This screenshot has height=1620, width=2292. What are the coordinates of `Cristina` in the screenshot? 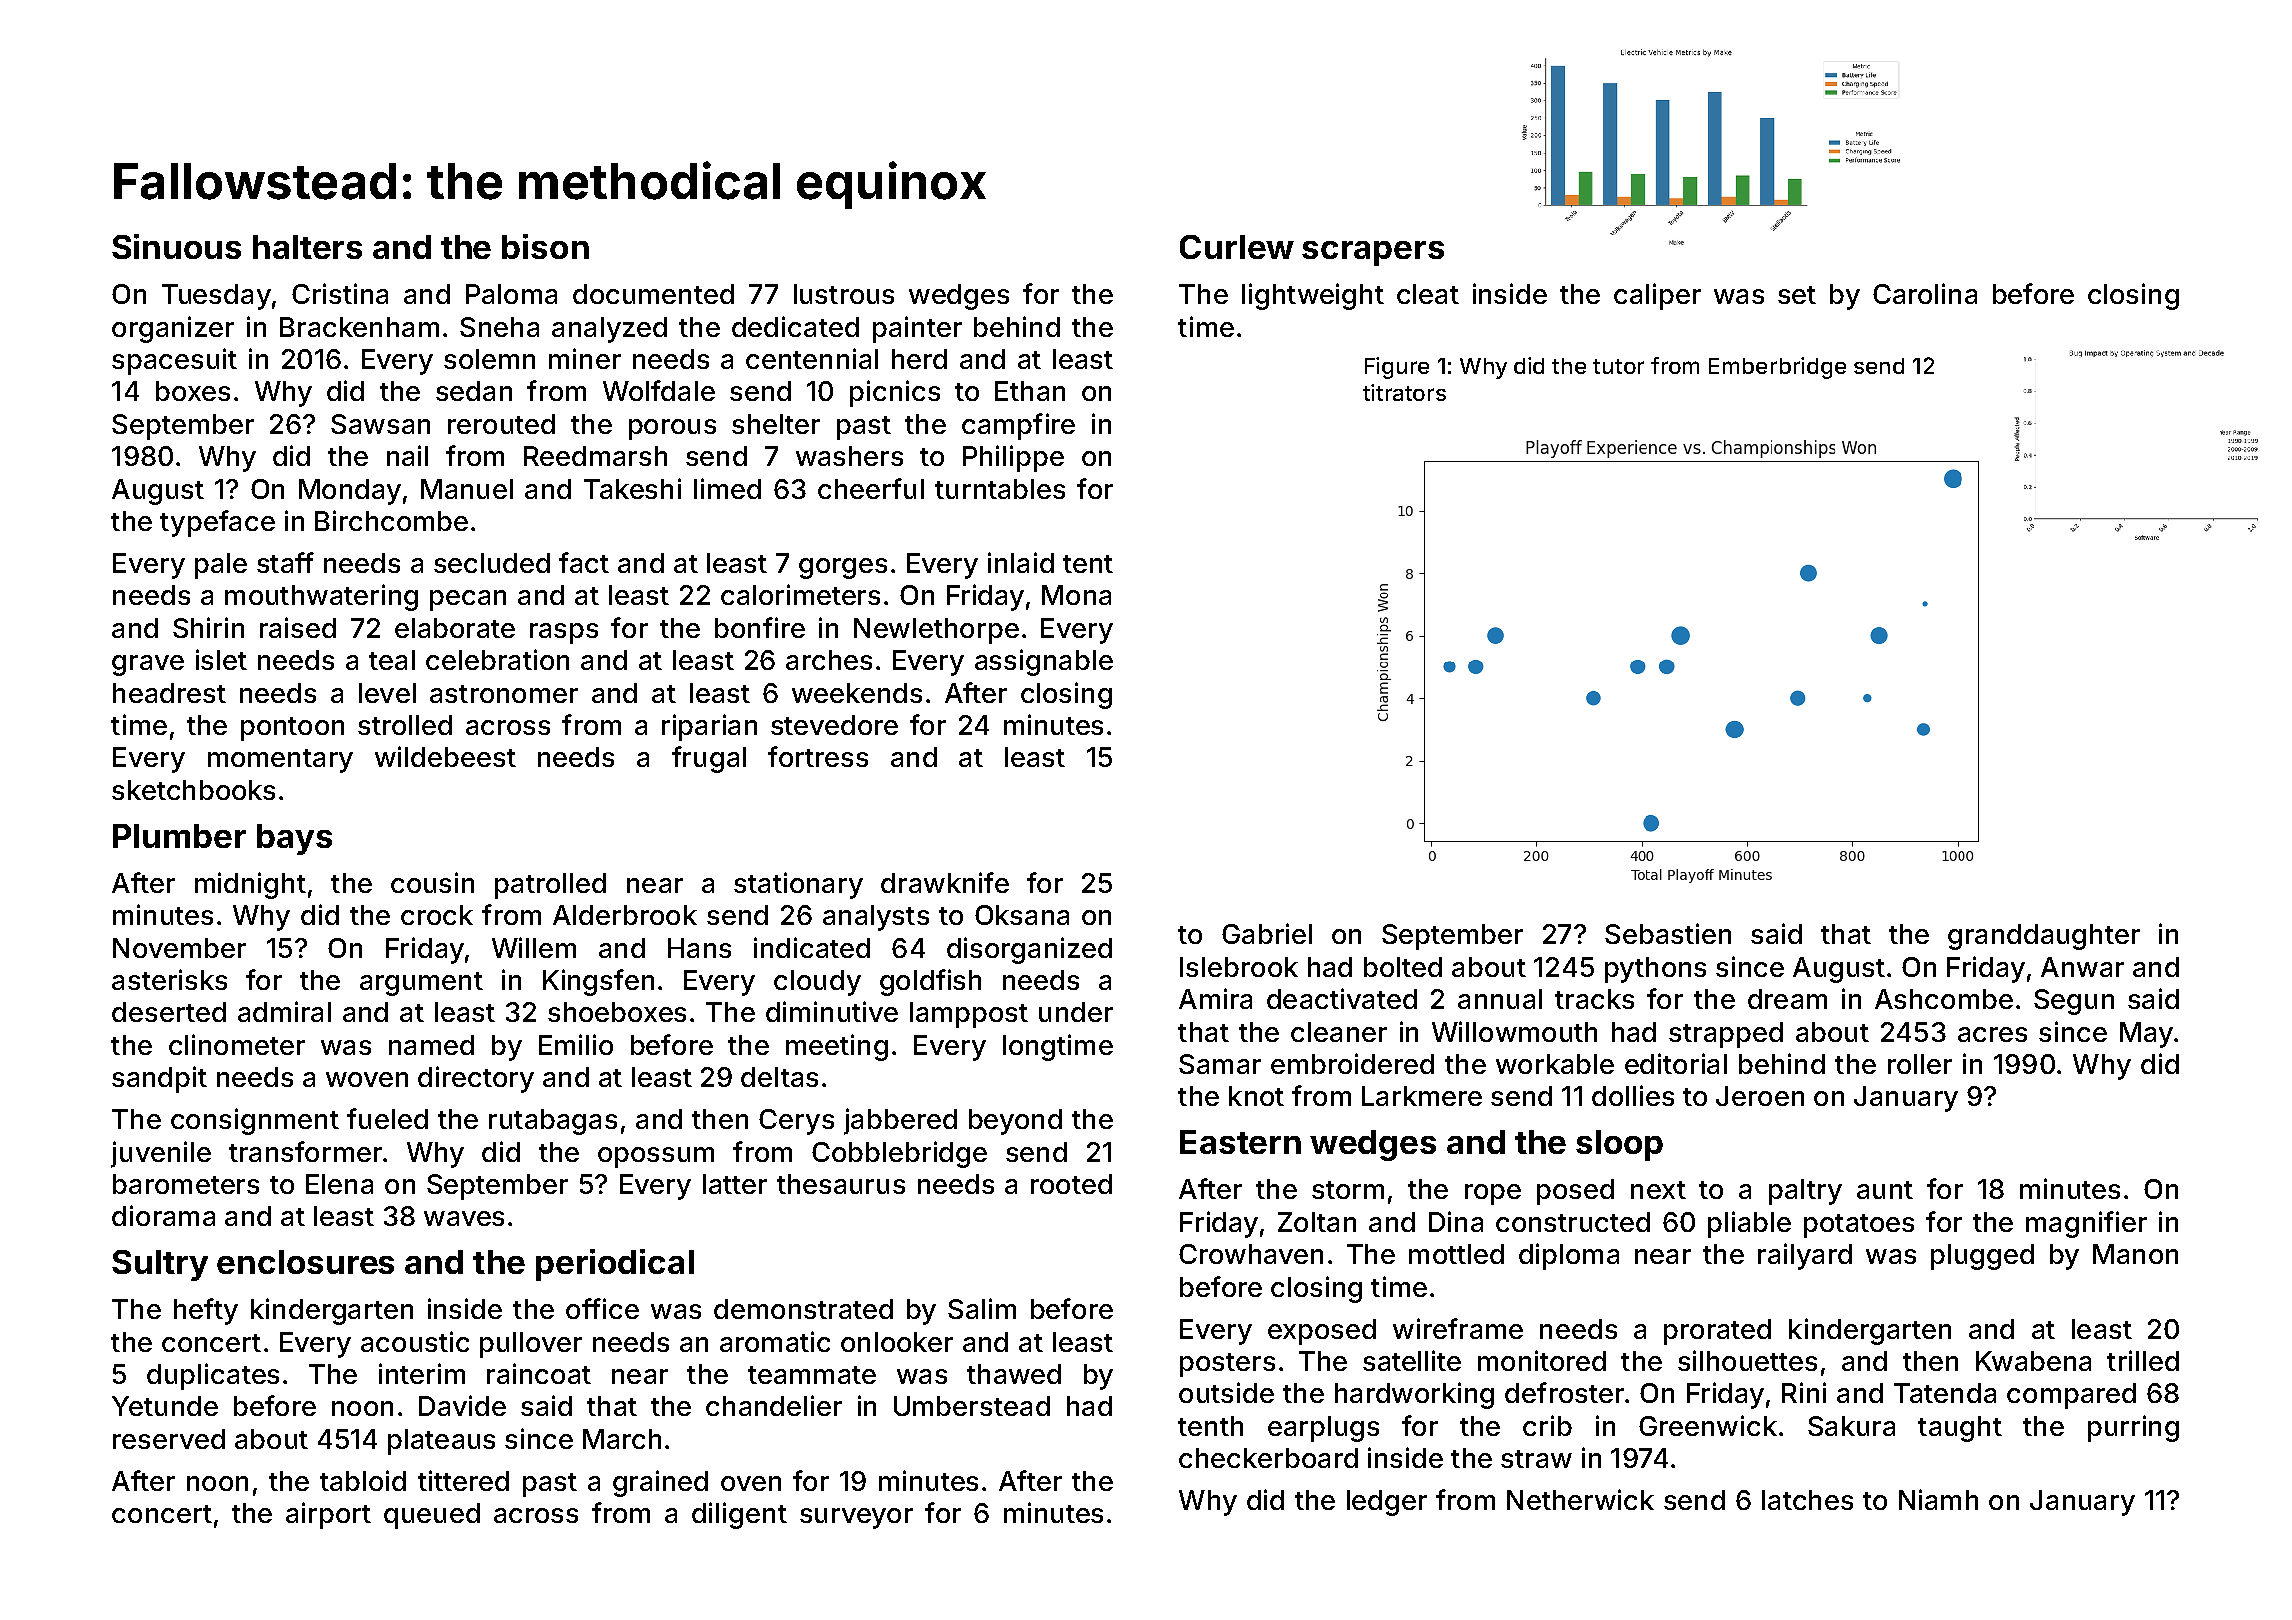 It's located at (340, 293).
